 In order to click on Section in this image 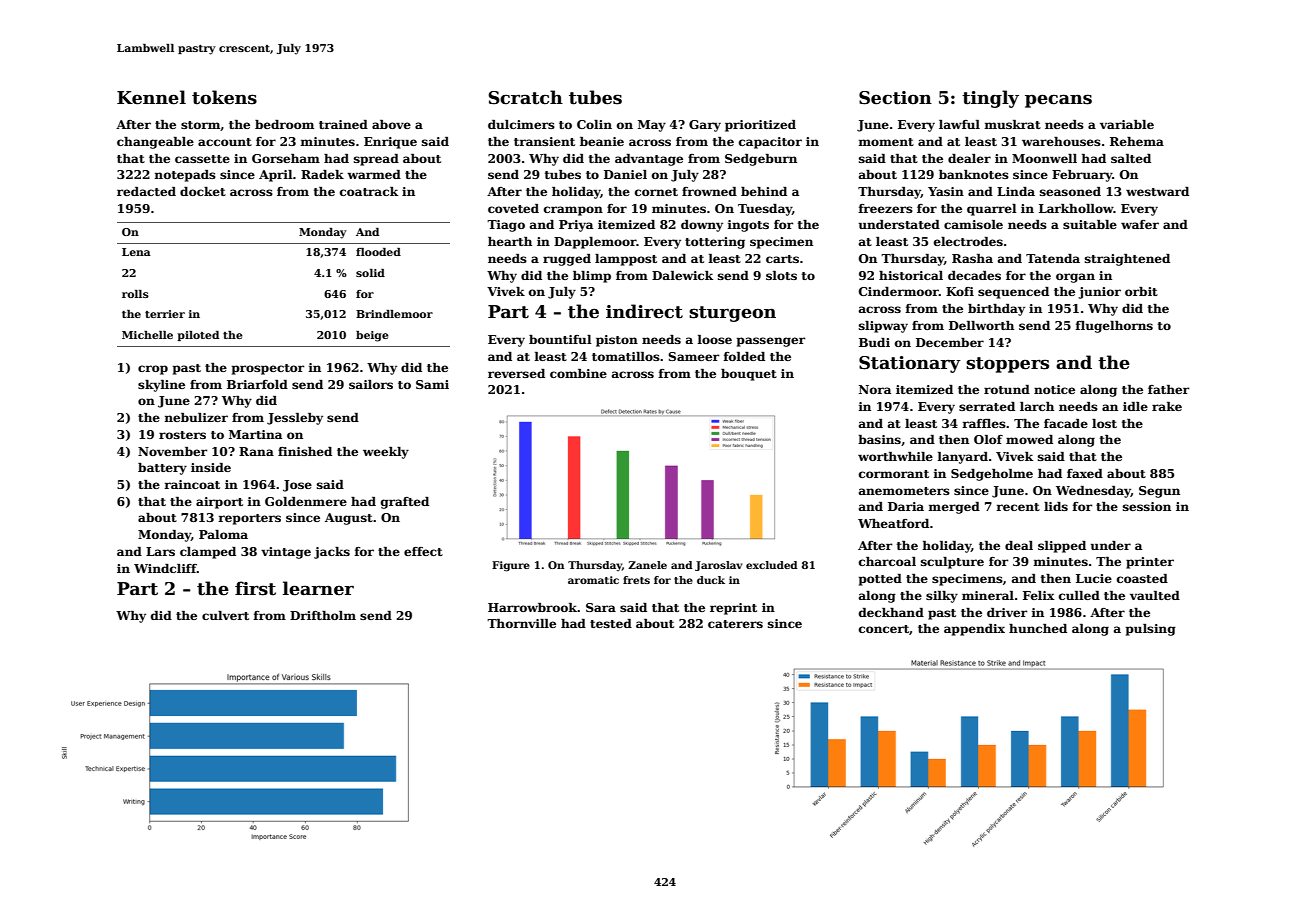, I will do `click(895, 98)`.
